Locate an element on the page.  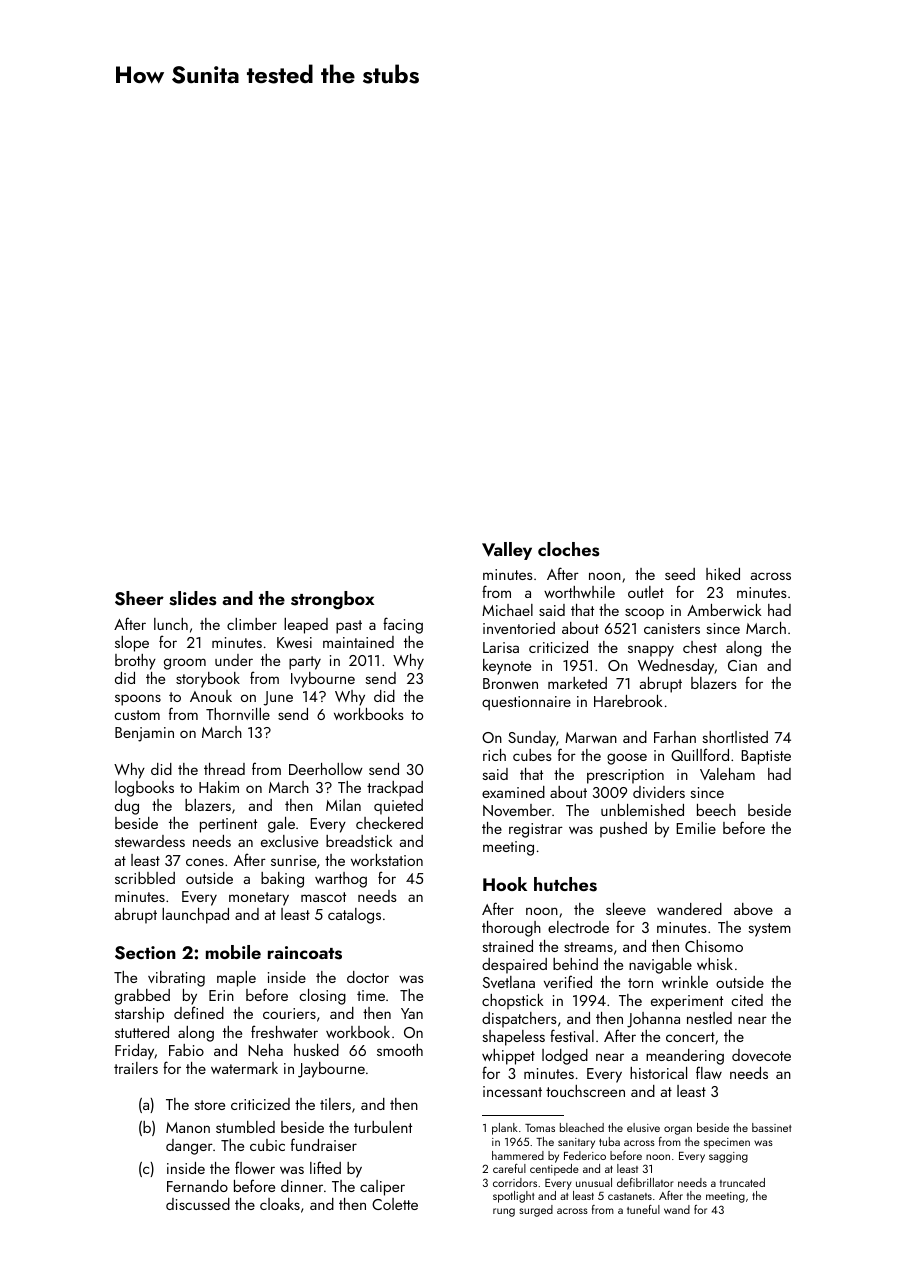
flaw is located at coordinates (709, 1072).
